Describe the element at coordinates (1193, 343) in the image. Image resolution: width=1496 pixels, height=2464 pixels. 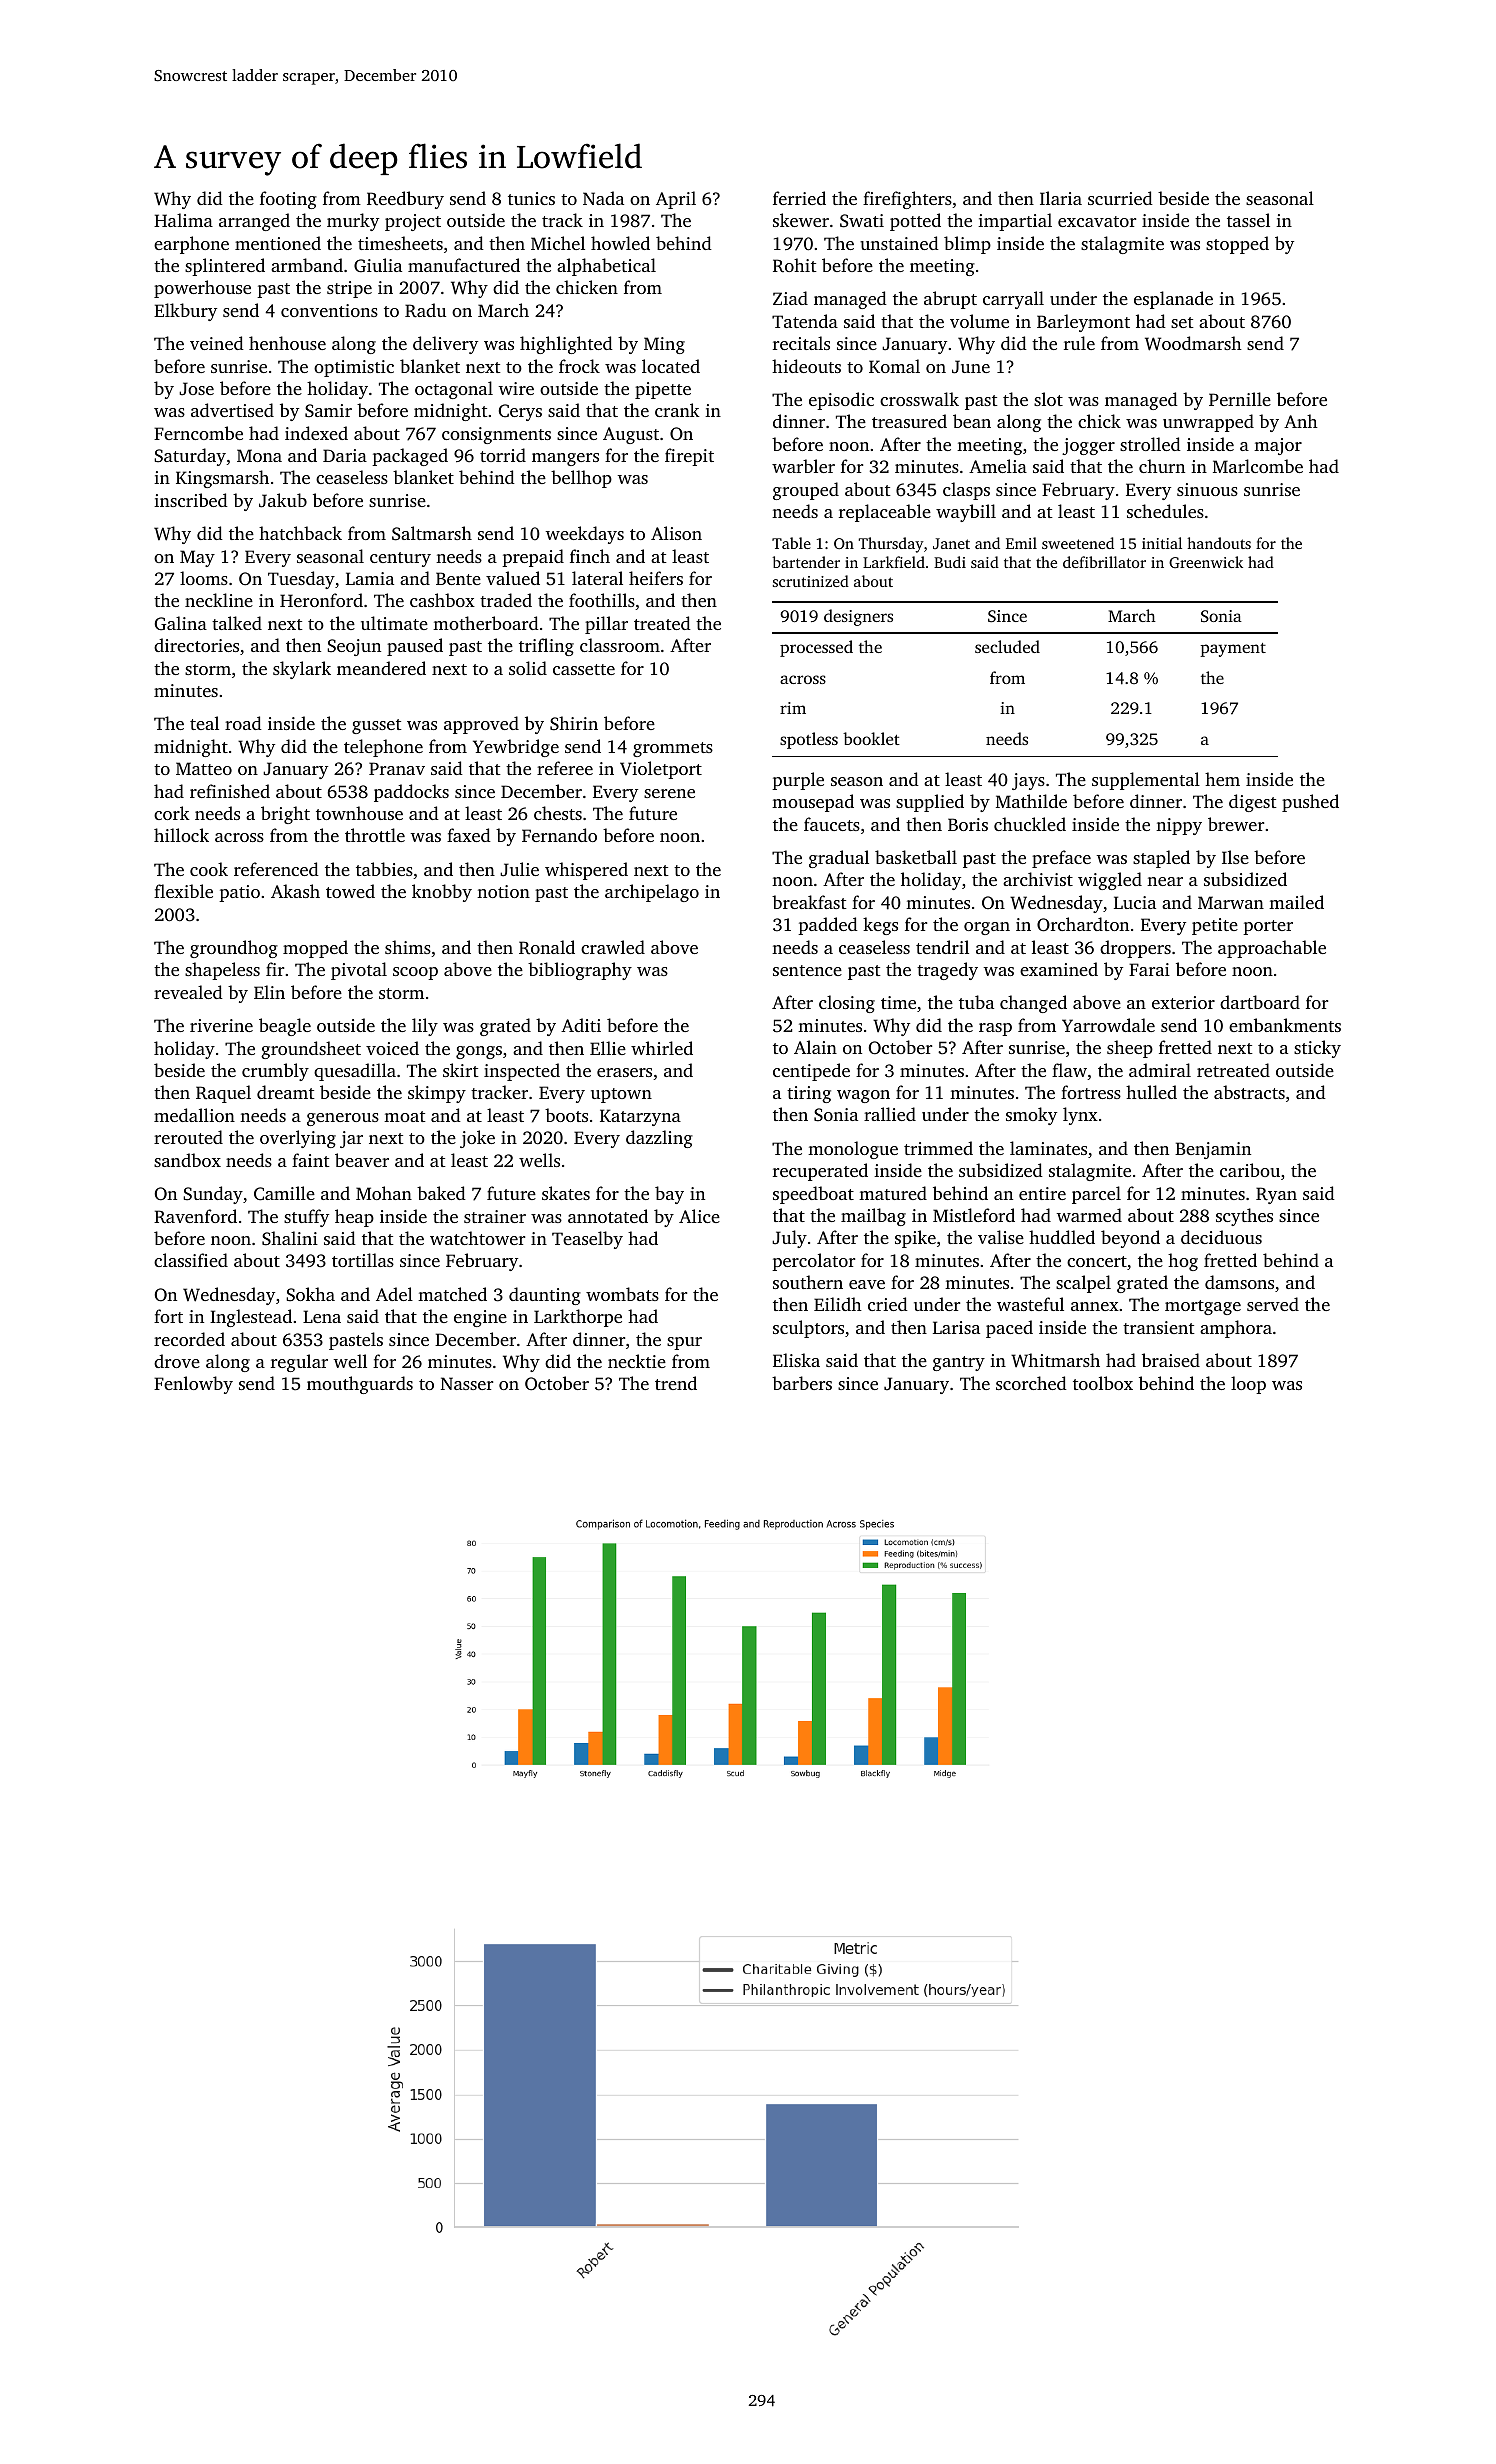
I see `Woodmarsh` at that location.
